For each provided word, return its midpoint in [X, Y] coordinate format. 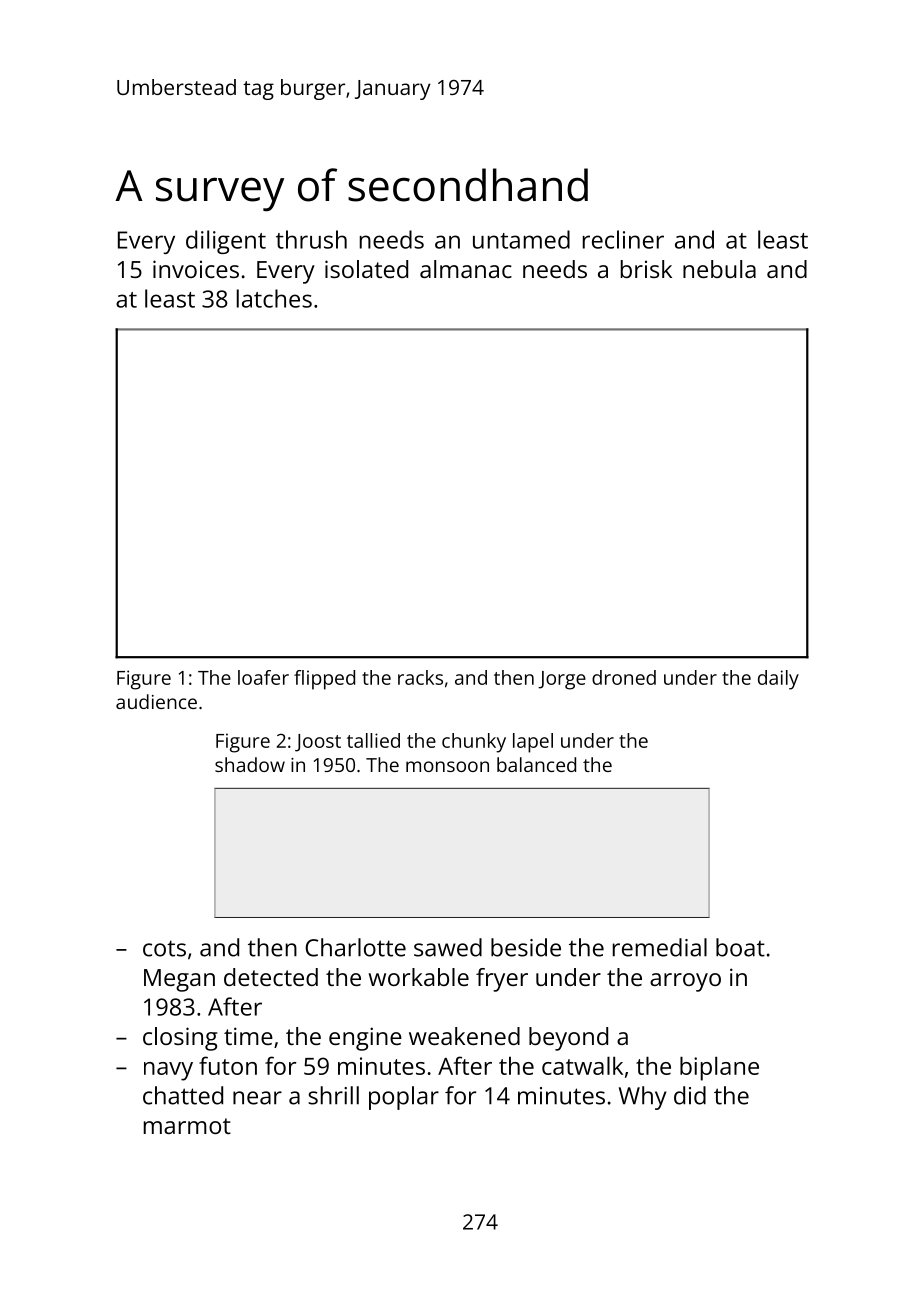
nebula [719, 269]
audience [156, 701]
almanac [466, 269]
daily [778, 680]
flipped [324, 680]
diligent [226, 242]
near [257, 1098]
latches [274, 298]
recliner [623, 239]
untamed [521, 239]
